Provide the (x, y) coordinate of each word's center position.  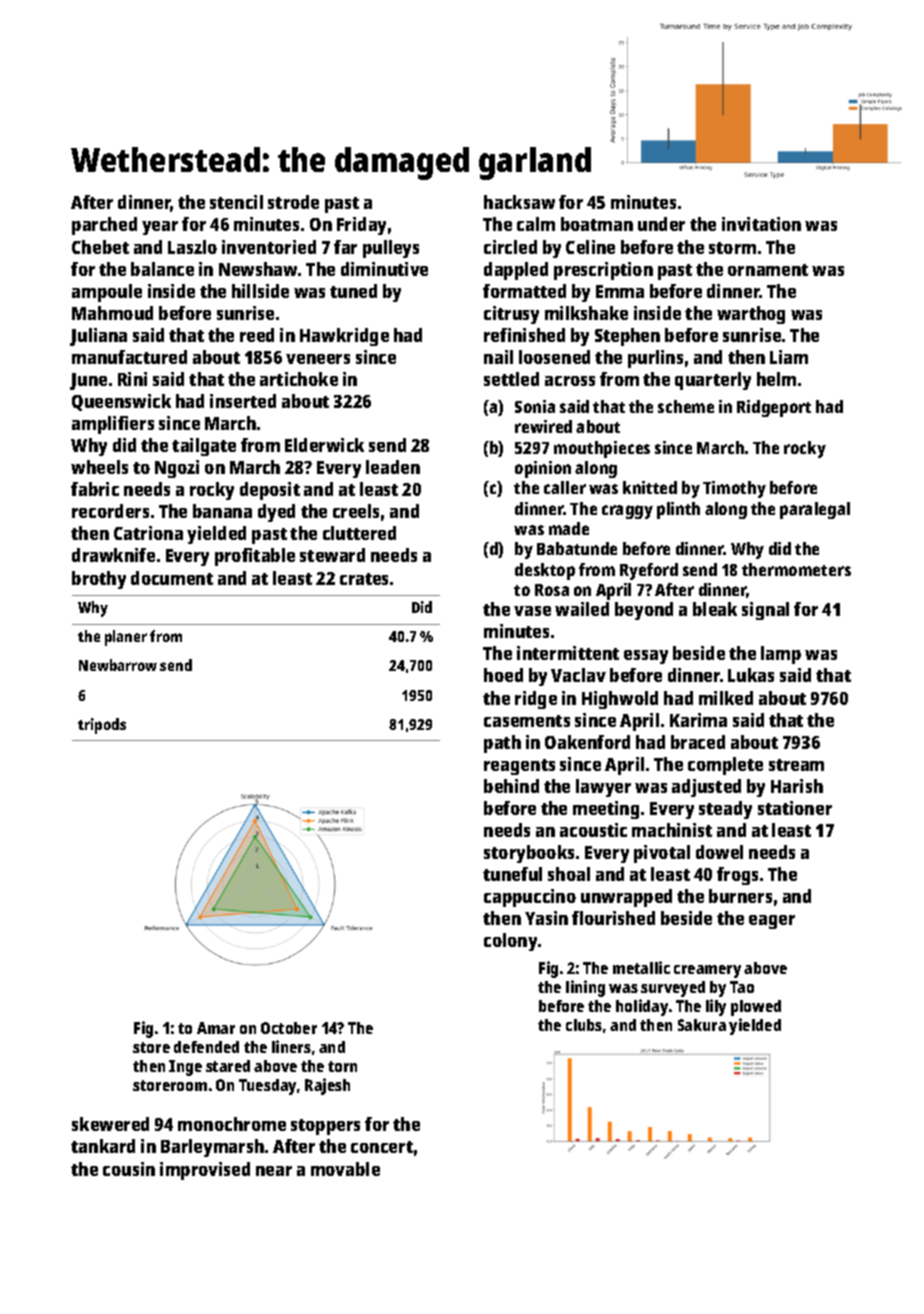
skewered (110, 1124)
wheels (99, 467)
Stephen (627, 337)
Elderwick (324, 445)
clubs (584, 1025)
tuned (353, 291)
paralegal (815, 510)
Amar (216, 1028)
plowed (756, 1008)
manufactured (129, 357)
